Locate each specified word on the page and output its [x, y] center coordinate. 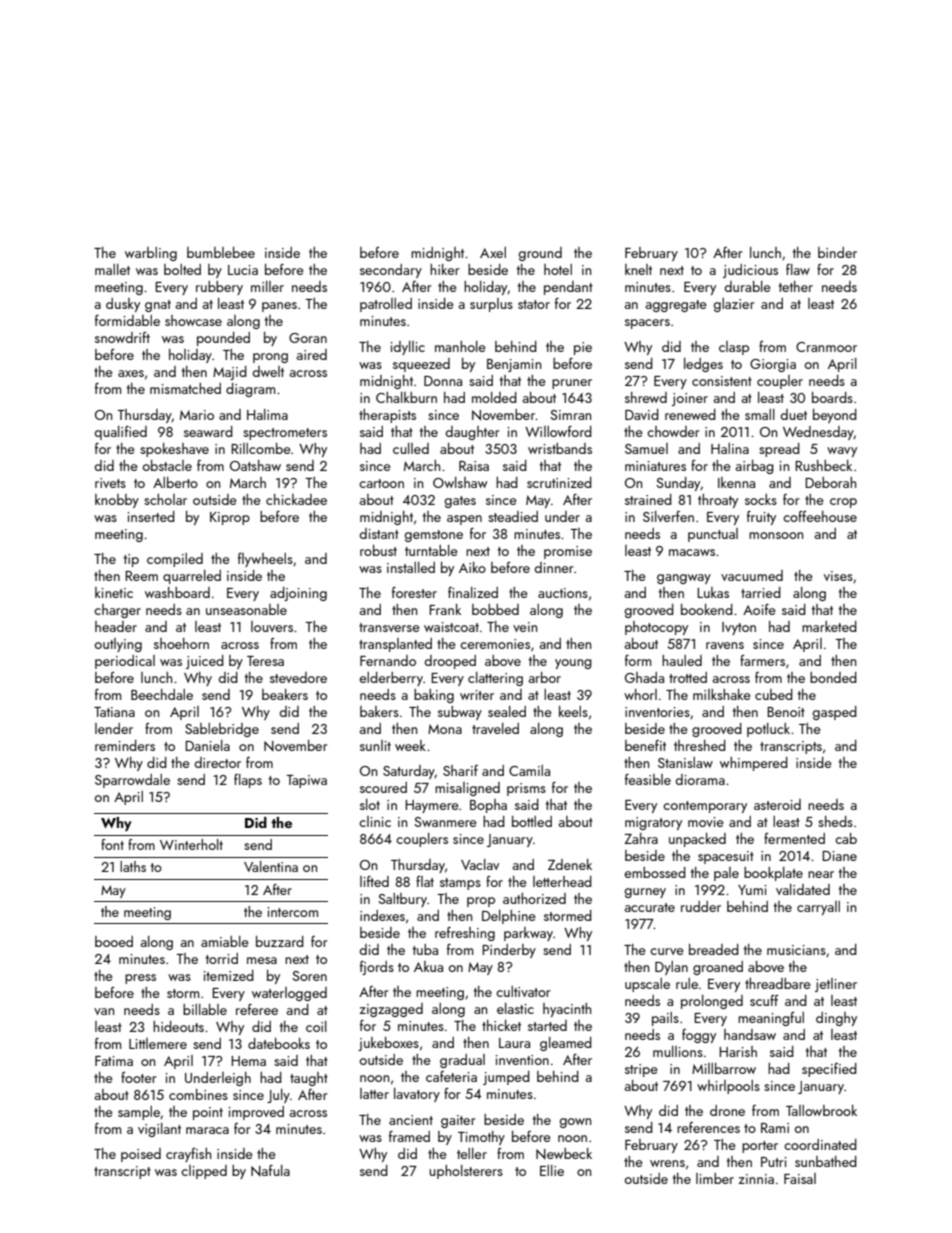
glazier [734, 305]
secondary [391, 271]
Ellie [552, 1170]
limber [715, 1178]
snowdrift [122, 337]
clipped [204, 1172]
